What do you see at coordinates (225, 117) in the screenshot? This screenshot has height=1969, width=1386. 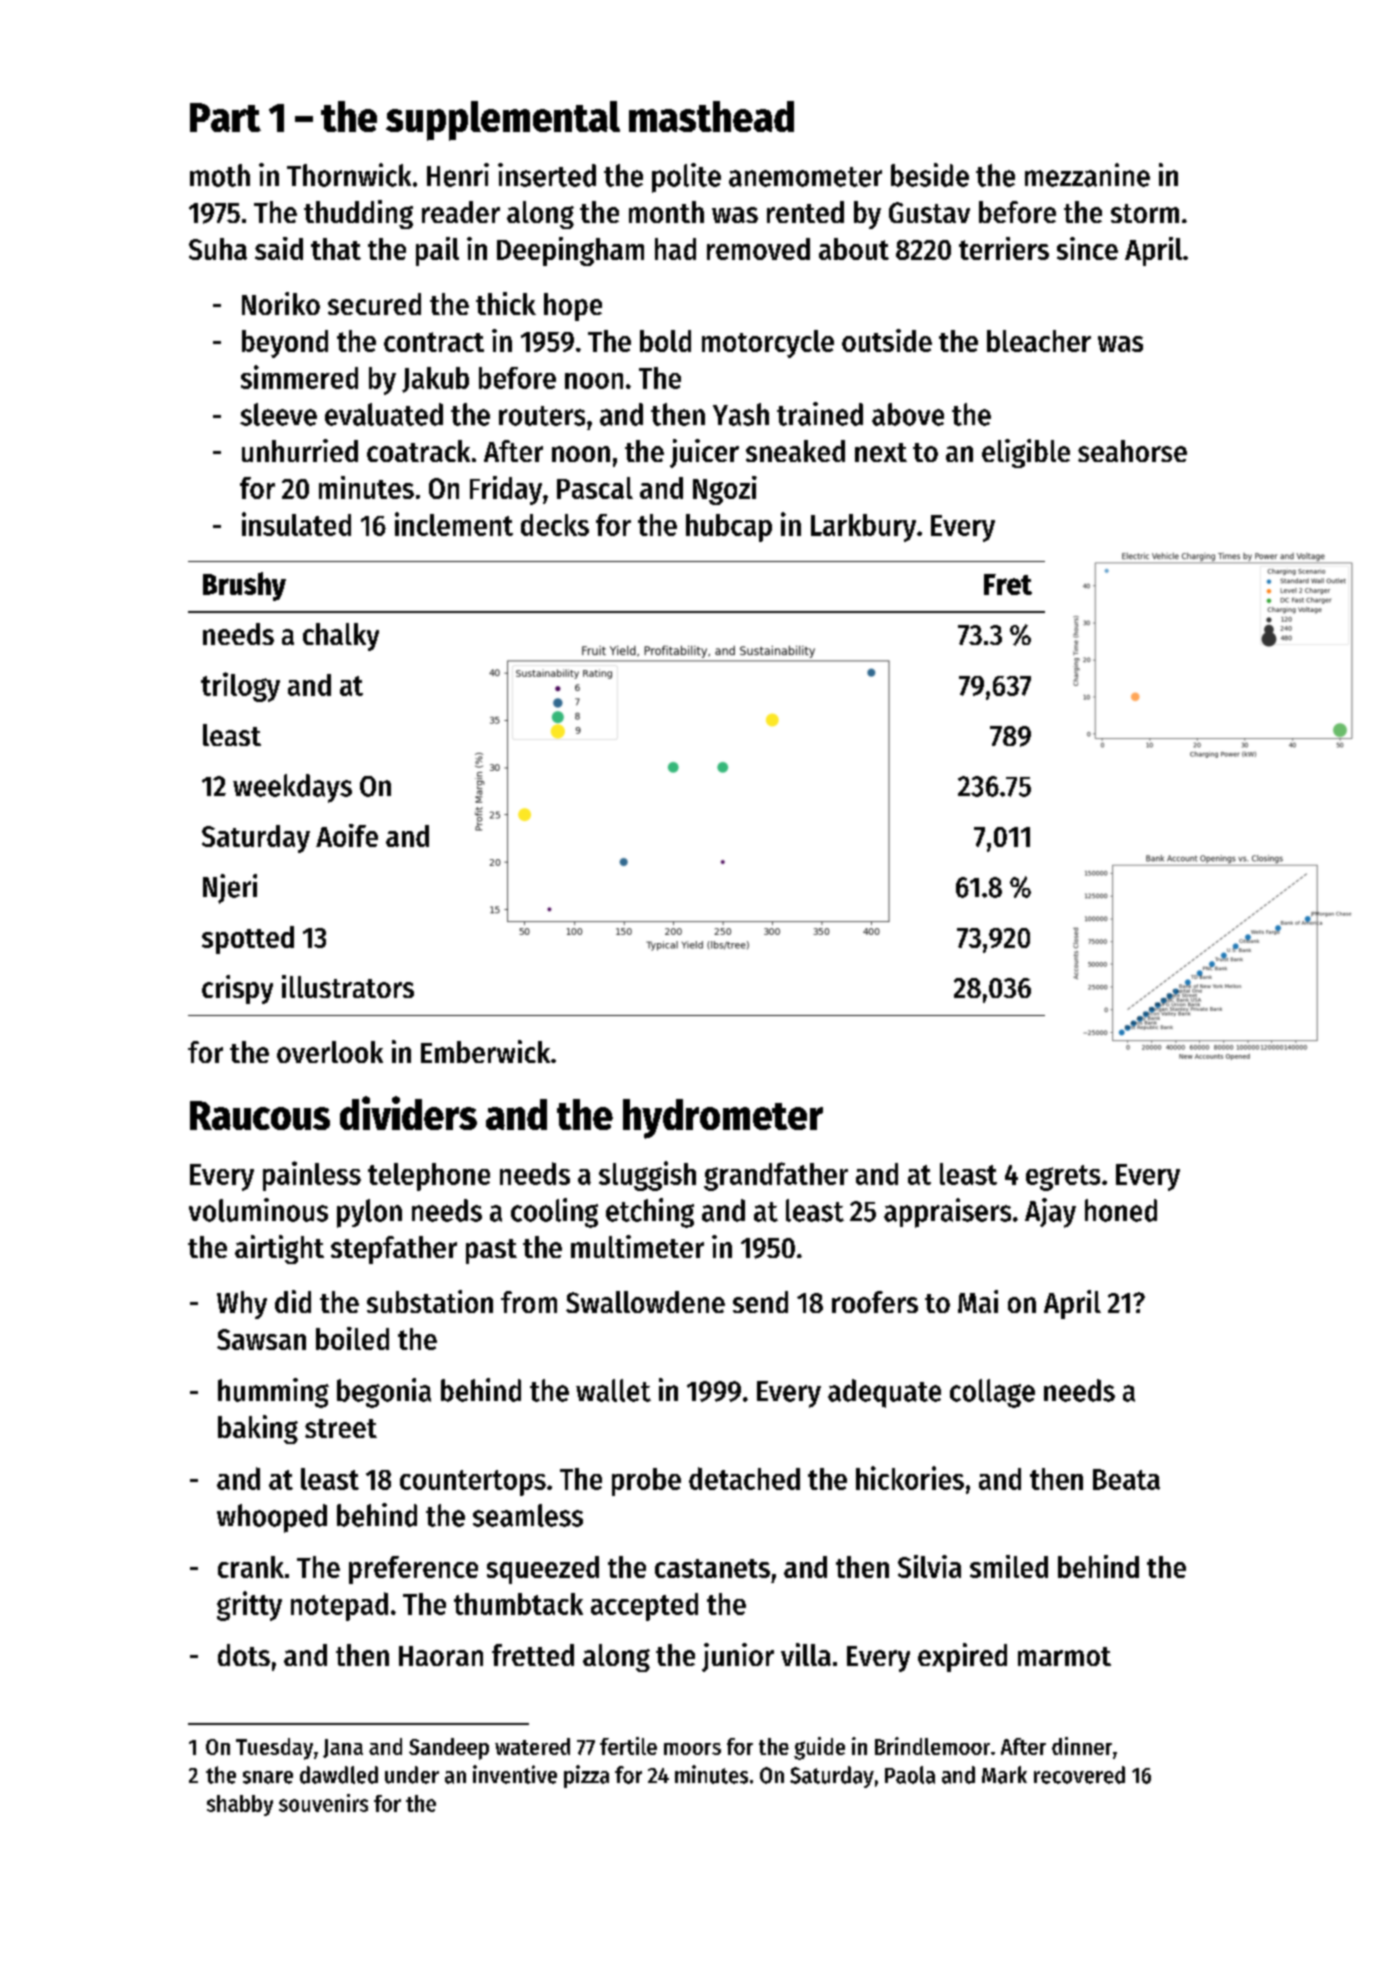 I see `Part` at bounding box center [225, 117].
